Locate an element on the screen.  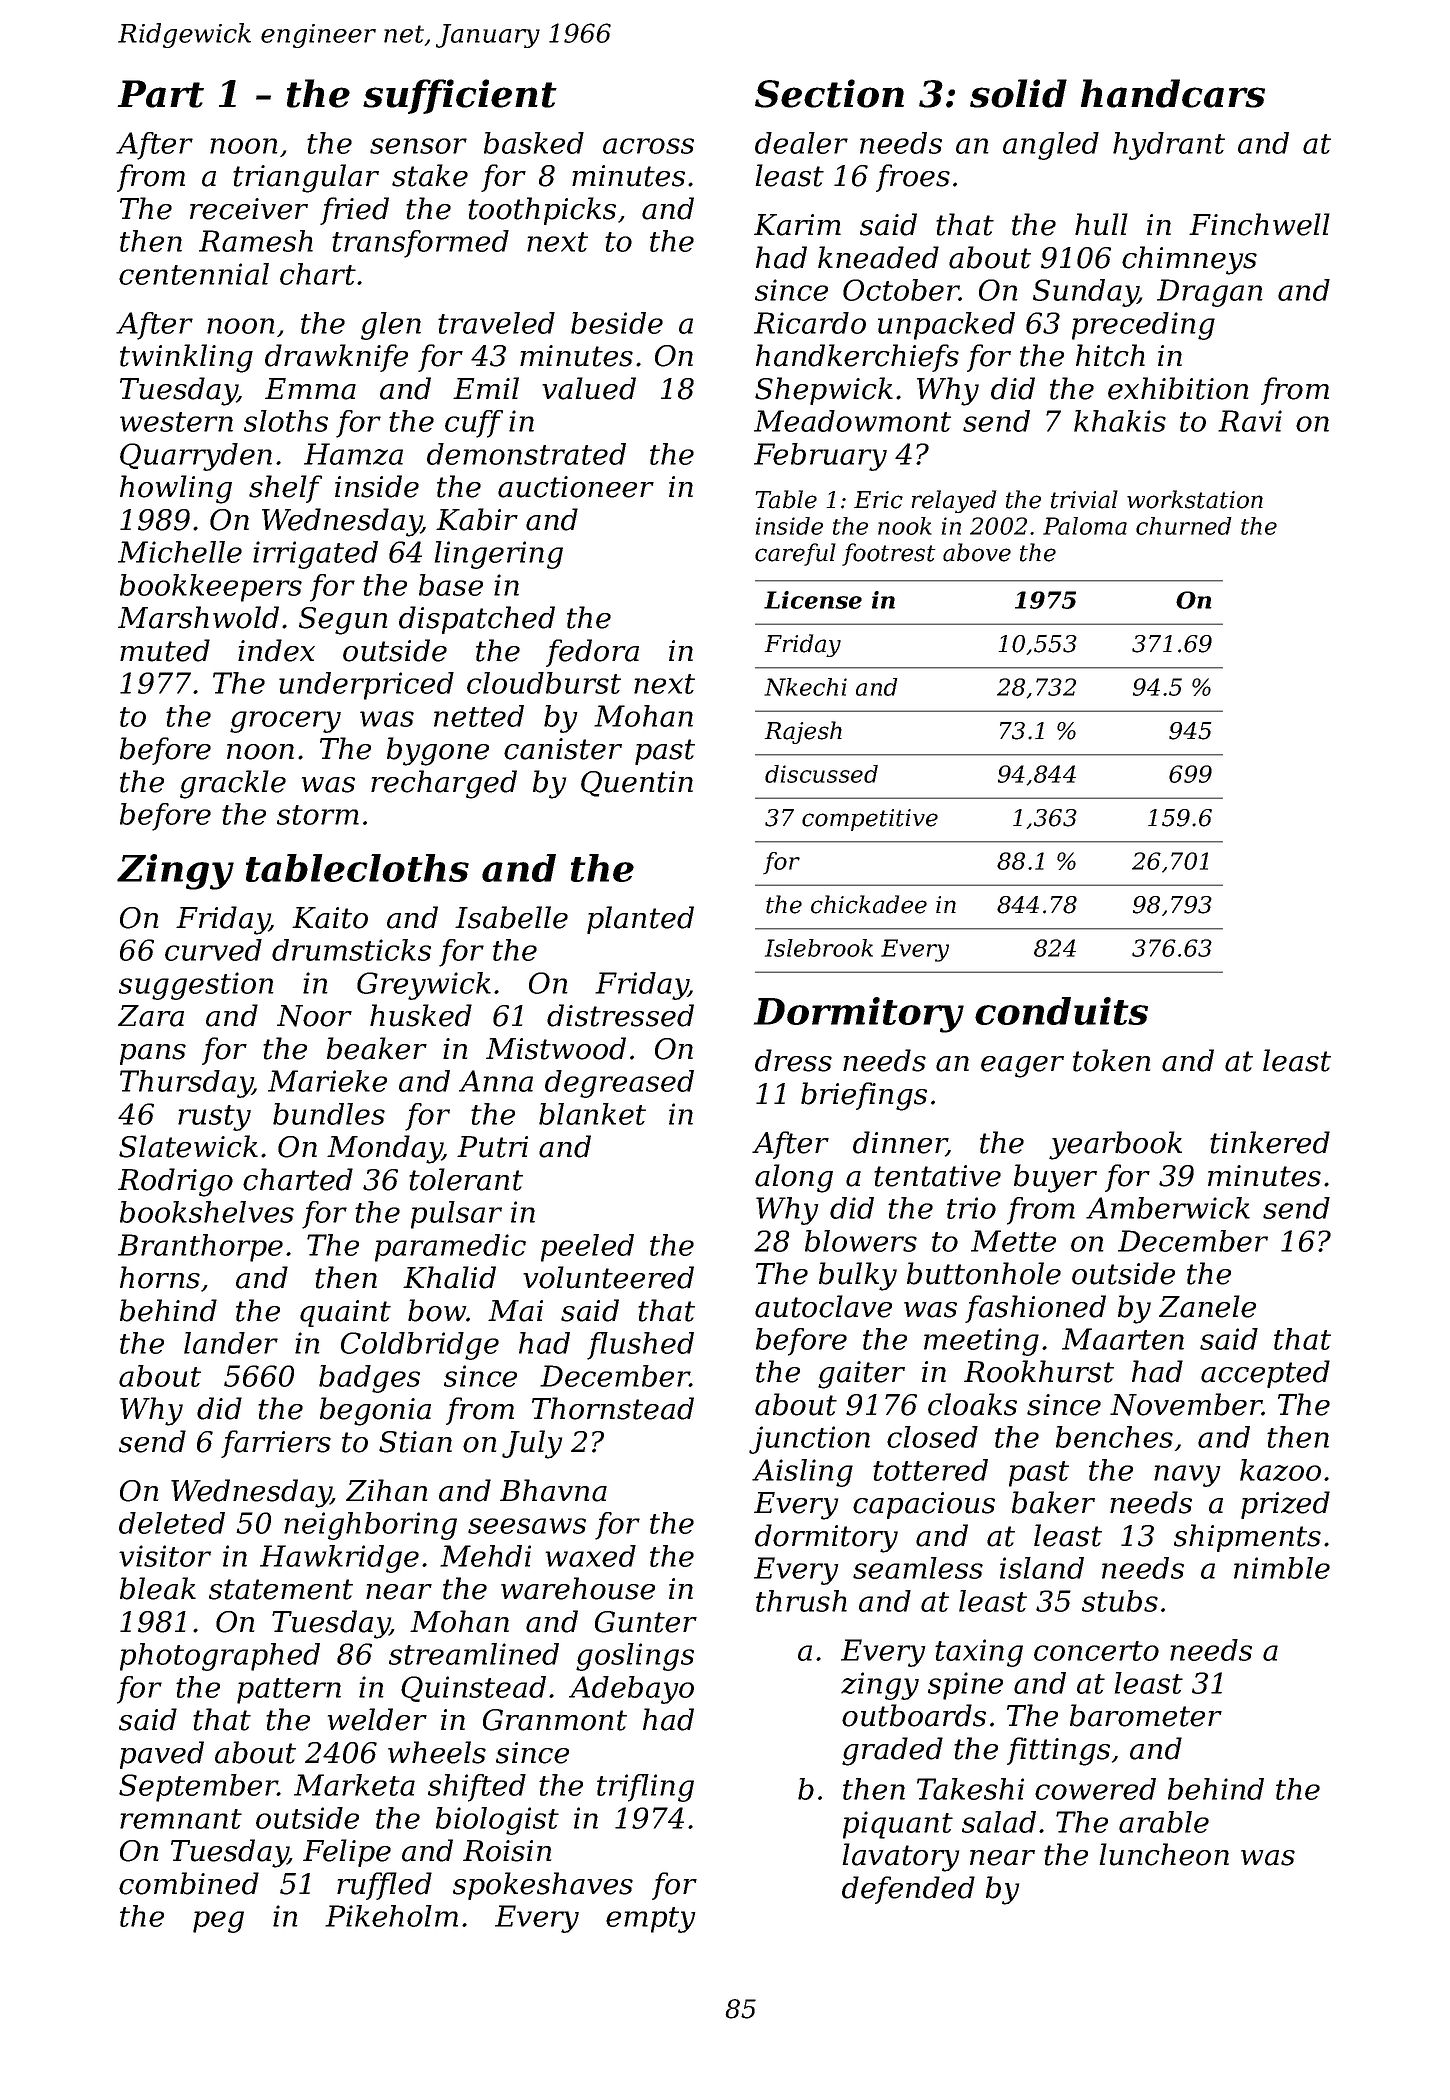
token is located at coordinates (1111, 1060).
